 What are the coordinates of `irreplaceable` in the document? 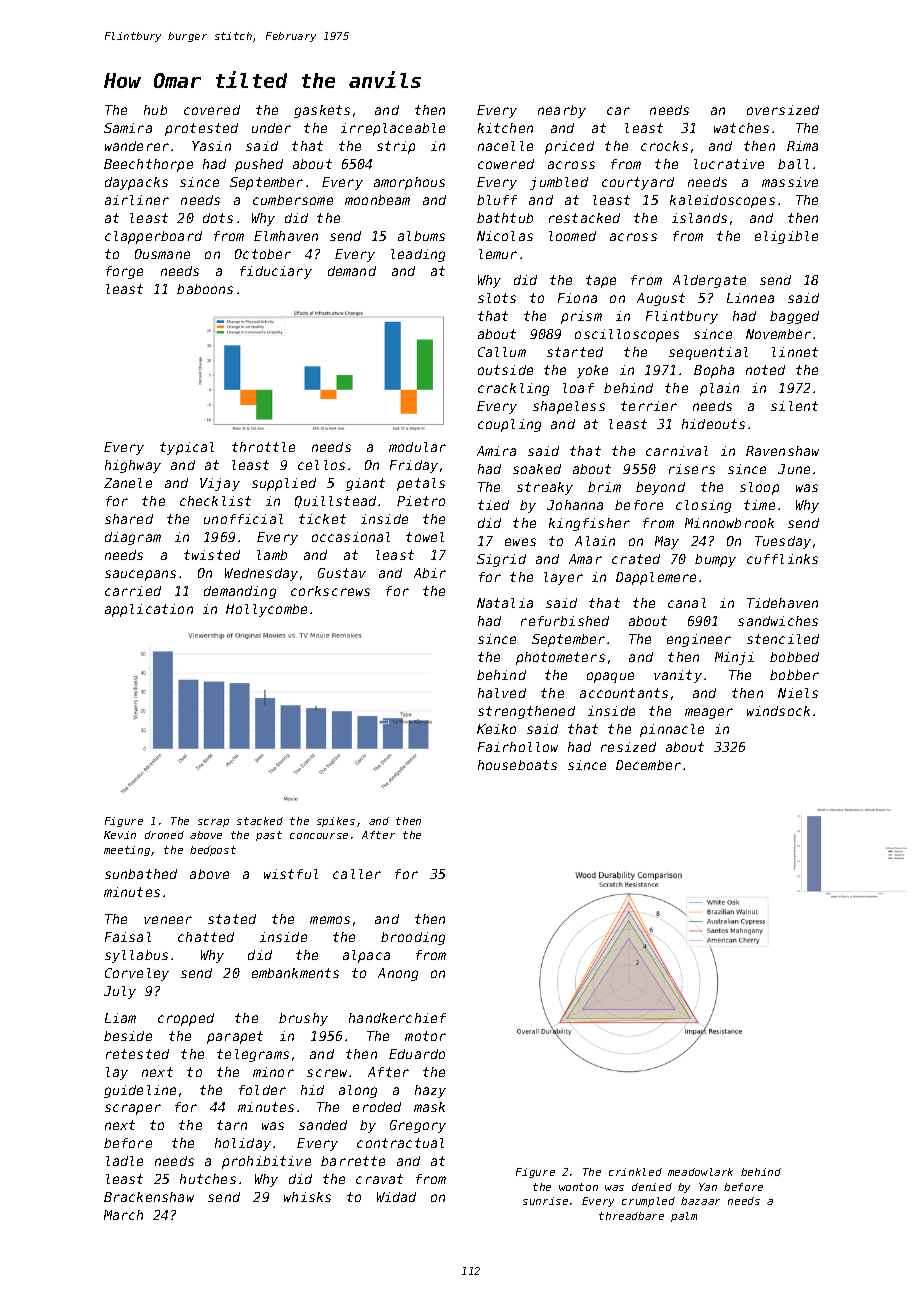 It's located at (393, 129).
